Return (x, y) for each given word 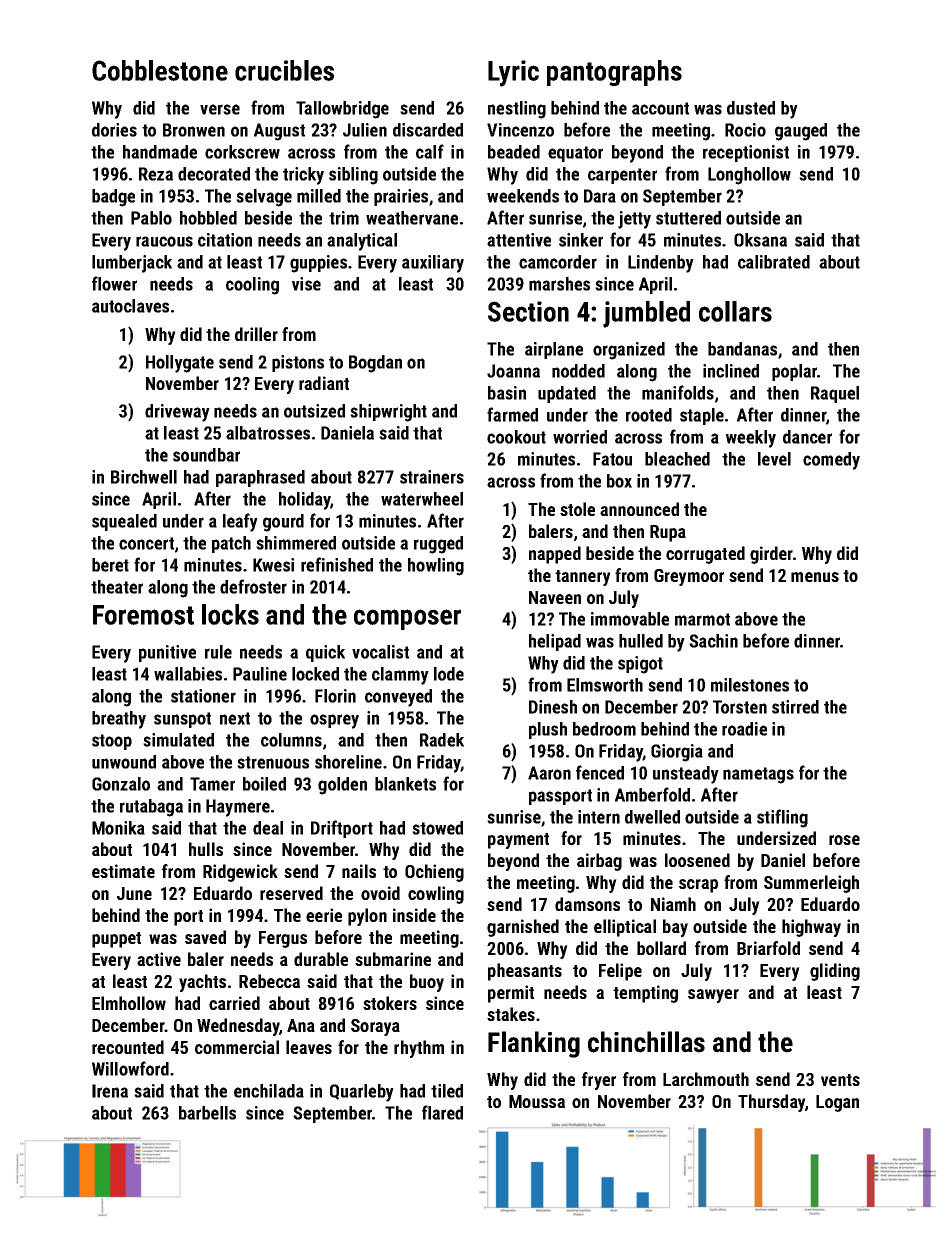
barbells (207, 1113)
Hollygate (180, 364)
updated (567, 394)
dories (114, 130)
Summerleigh (811, 884)
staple (702, 416)
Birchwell (144, 477)
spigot (640, 665)
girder (771, 555)
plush (548, 730)
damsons (587, 904)
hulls (206, 849)
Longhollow (749, 176)
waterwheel (422, 499)
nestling (517, 110)
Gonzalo (121, 784)
